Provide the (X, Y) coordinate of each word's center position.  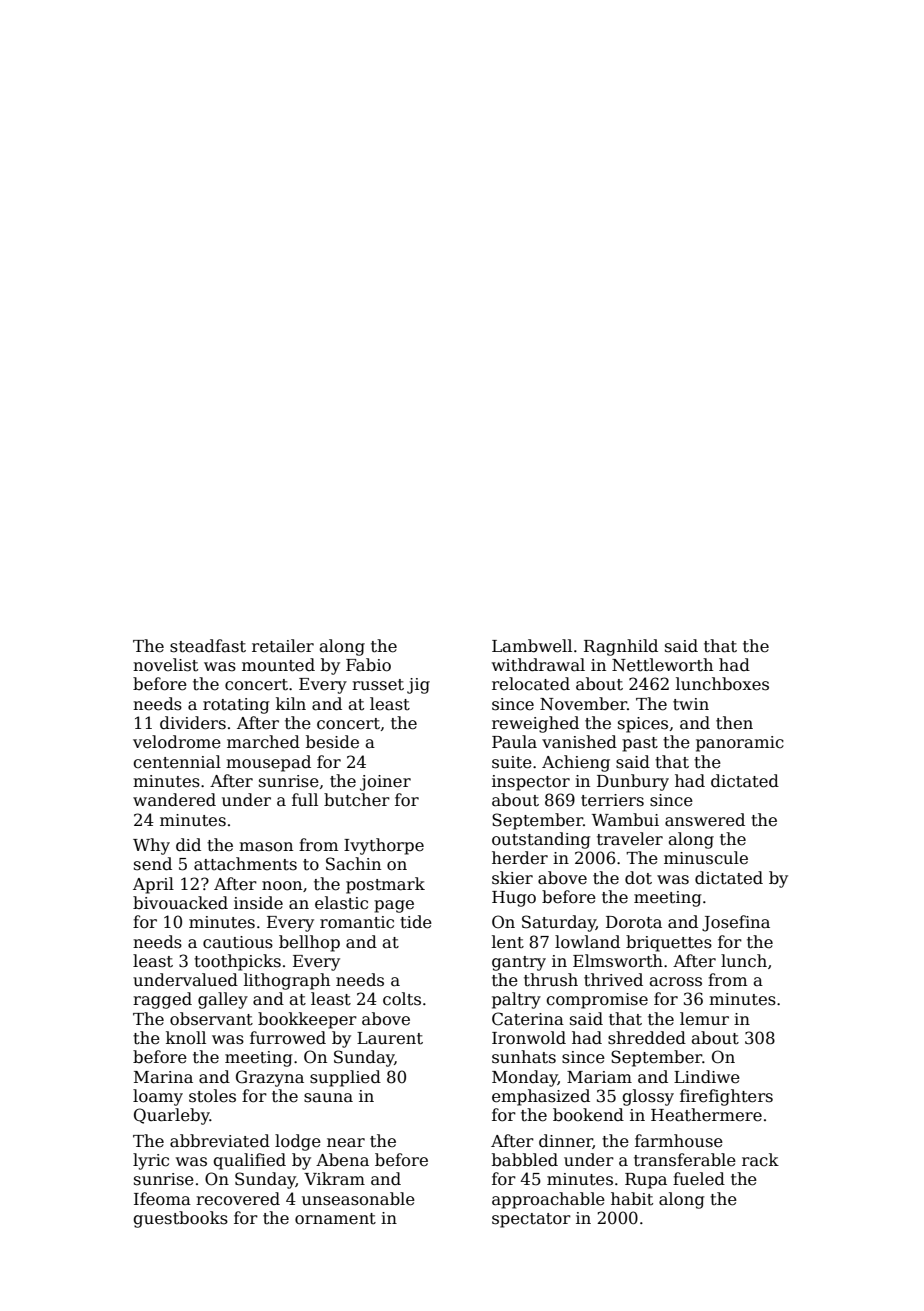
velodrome (177, 742)
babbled (525, 1160)
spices (643, 725)
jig (418, 686)
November (583, 704)
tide (416, 922)
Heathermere (706, 1115)
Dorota (634, 922)
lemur (704, 1018)
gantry (519, 963)
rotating (236, 706)
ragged (162, 1000)
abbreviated (220, 1141)
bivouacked (180, 903)
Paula (514, 742)
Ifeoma (162, 1199)
